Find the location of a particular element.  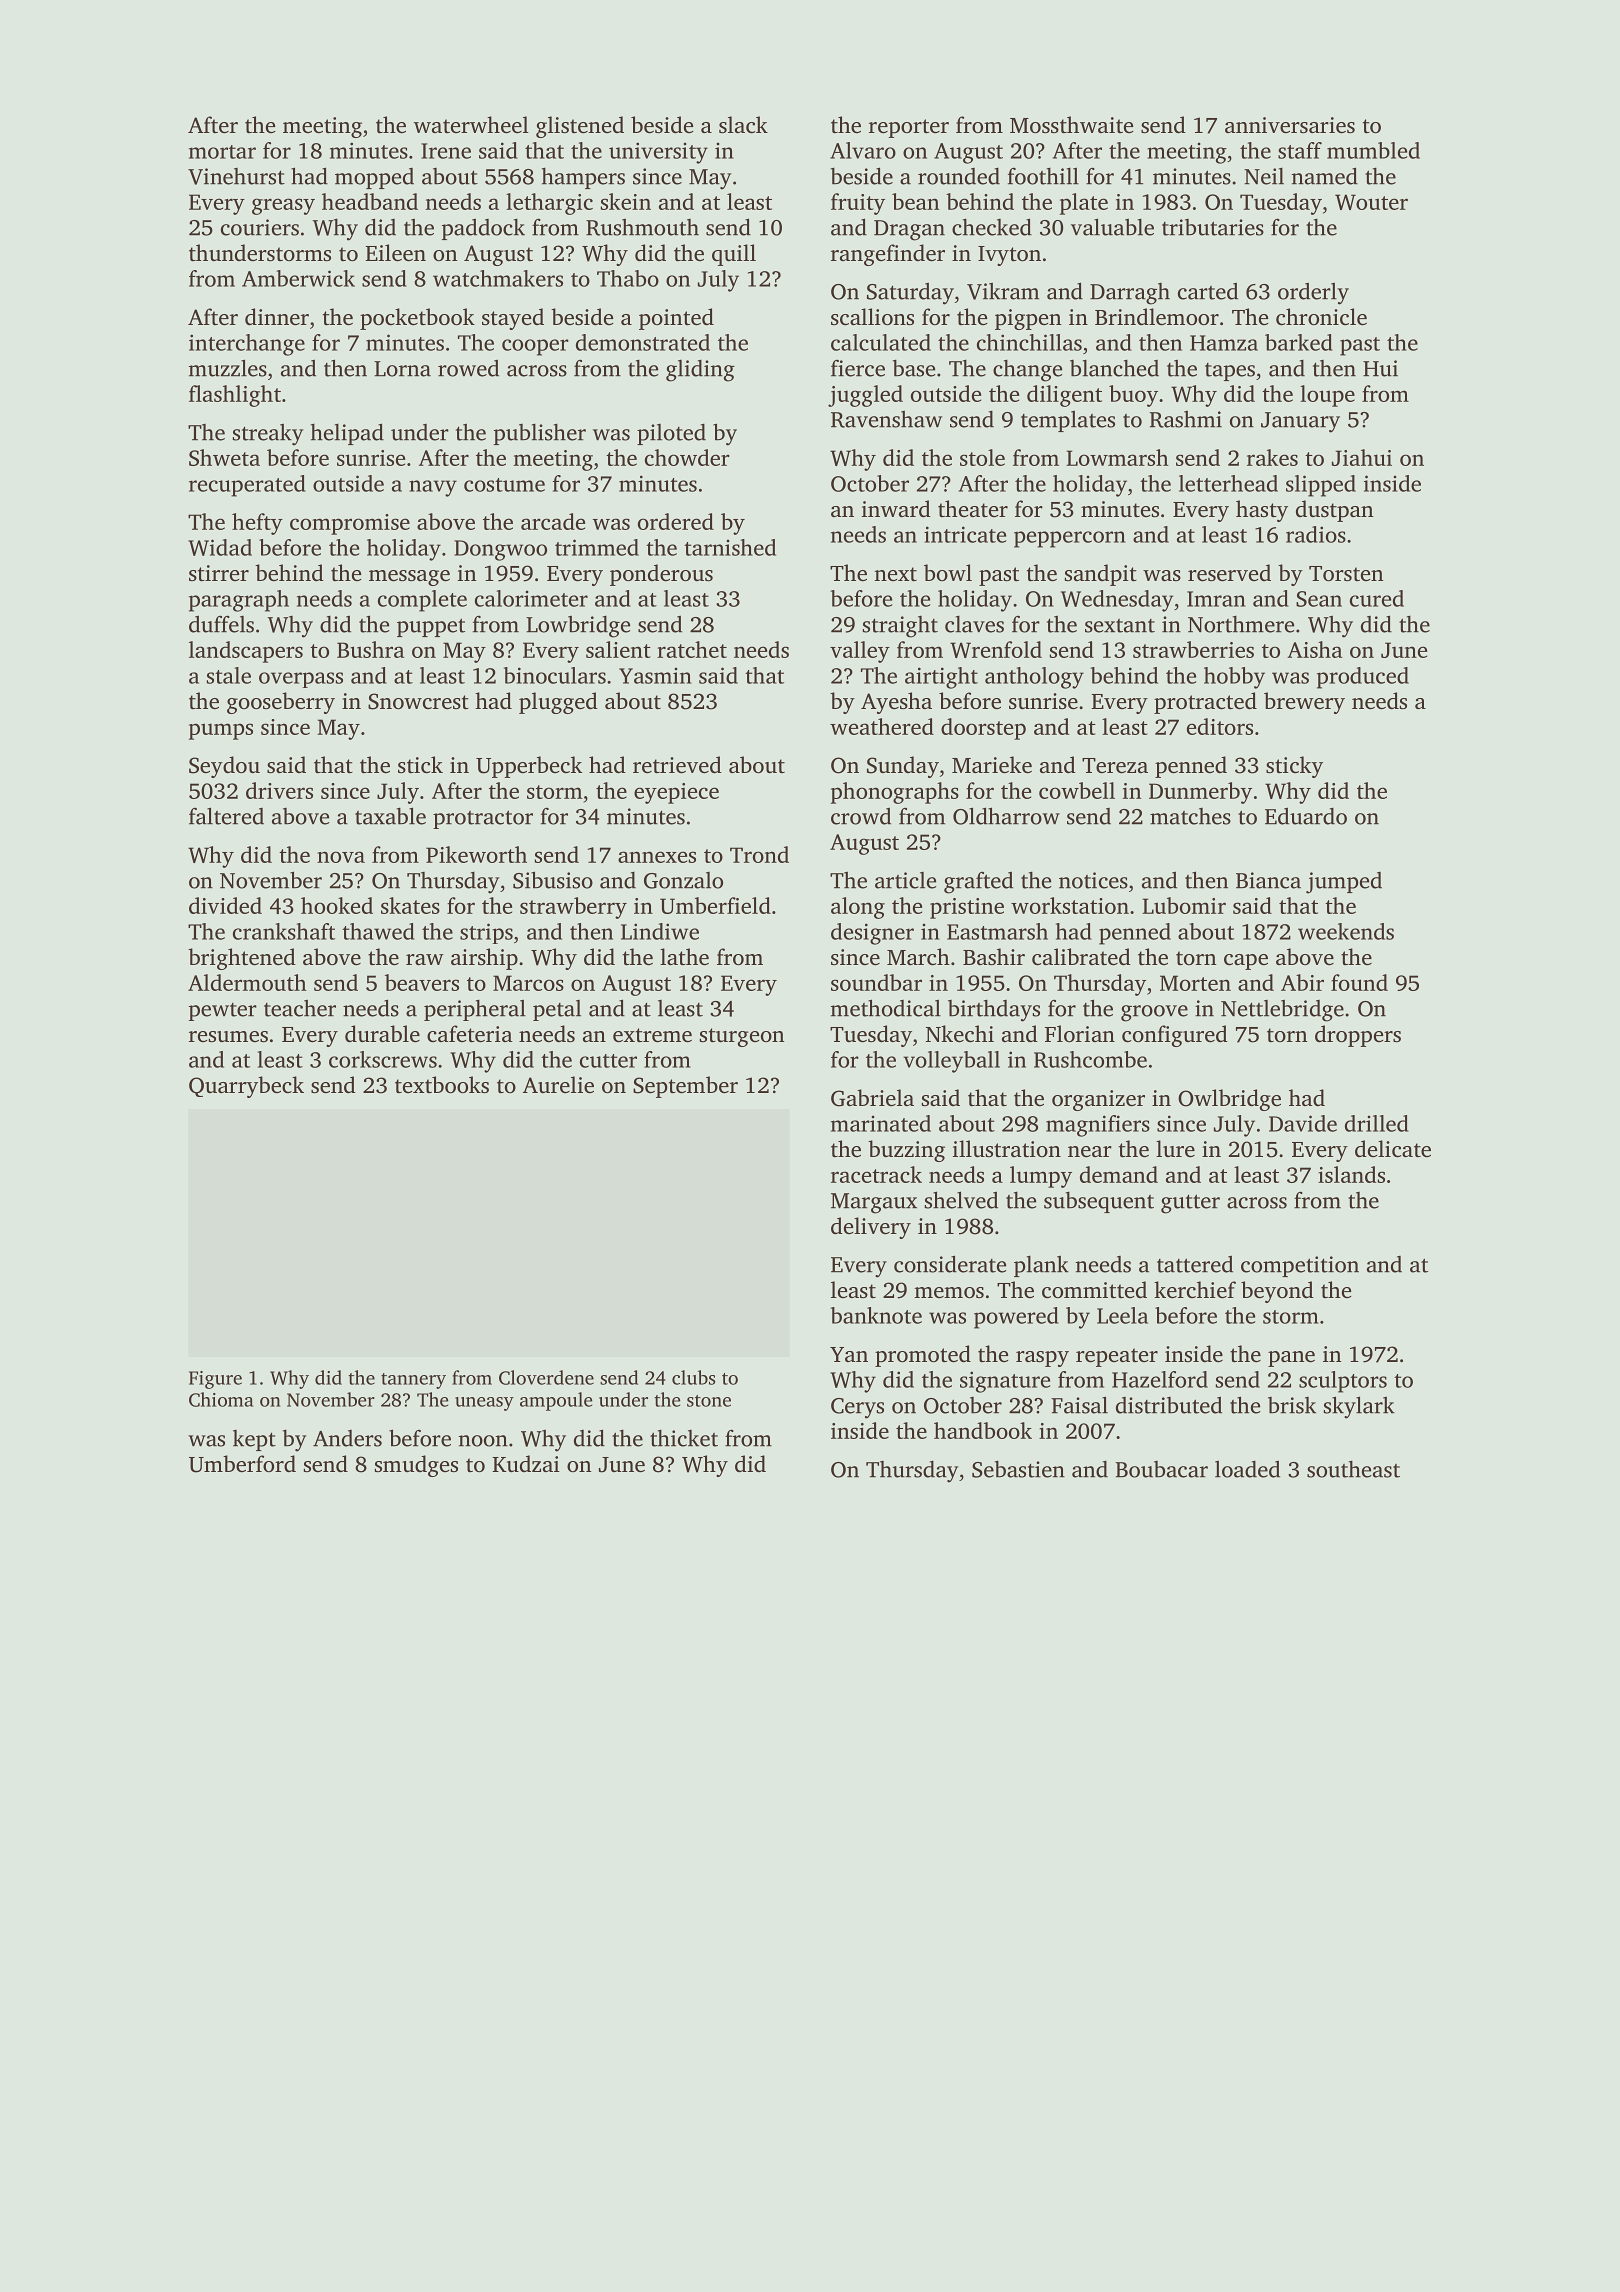

flashlight is located at coordinates (235, 396).
